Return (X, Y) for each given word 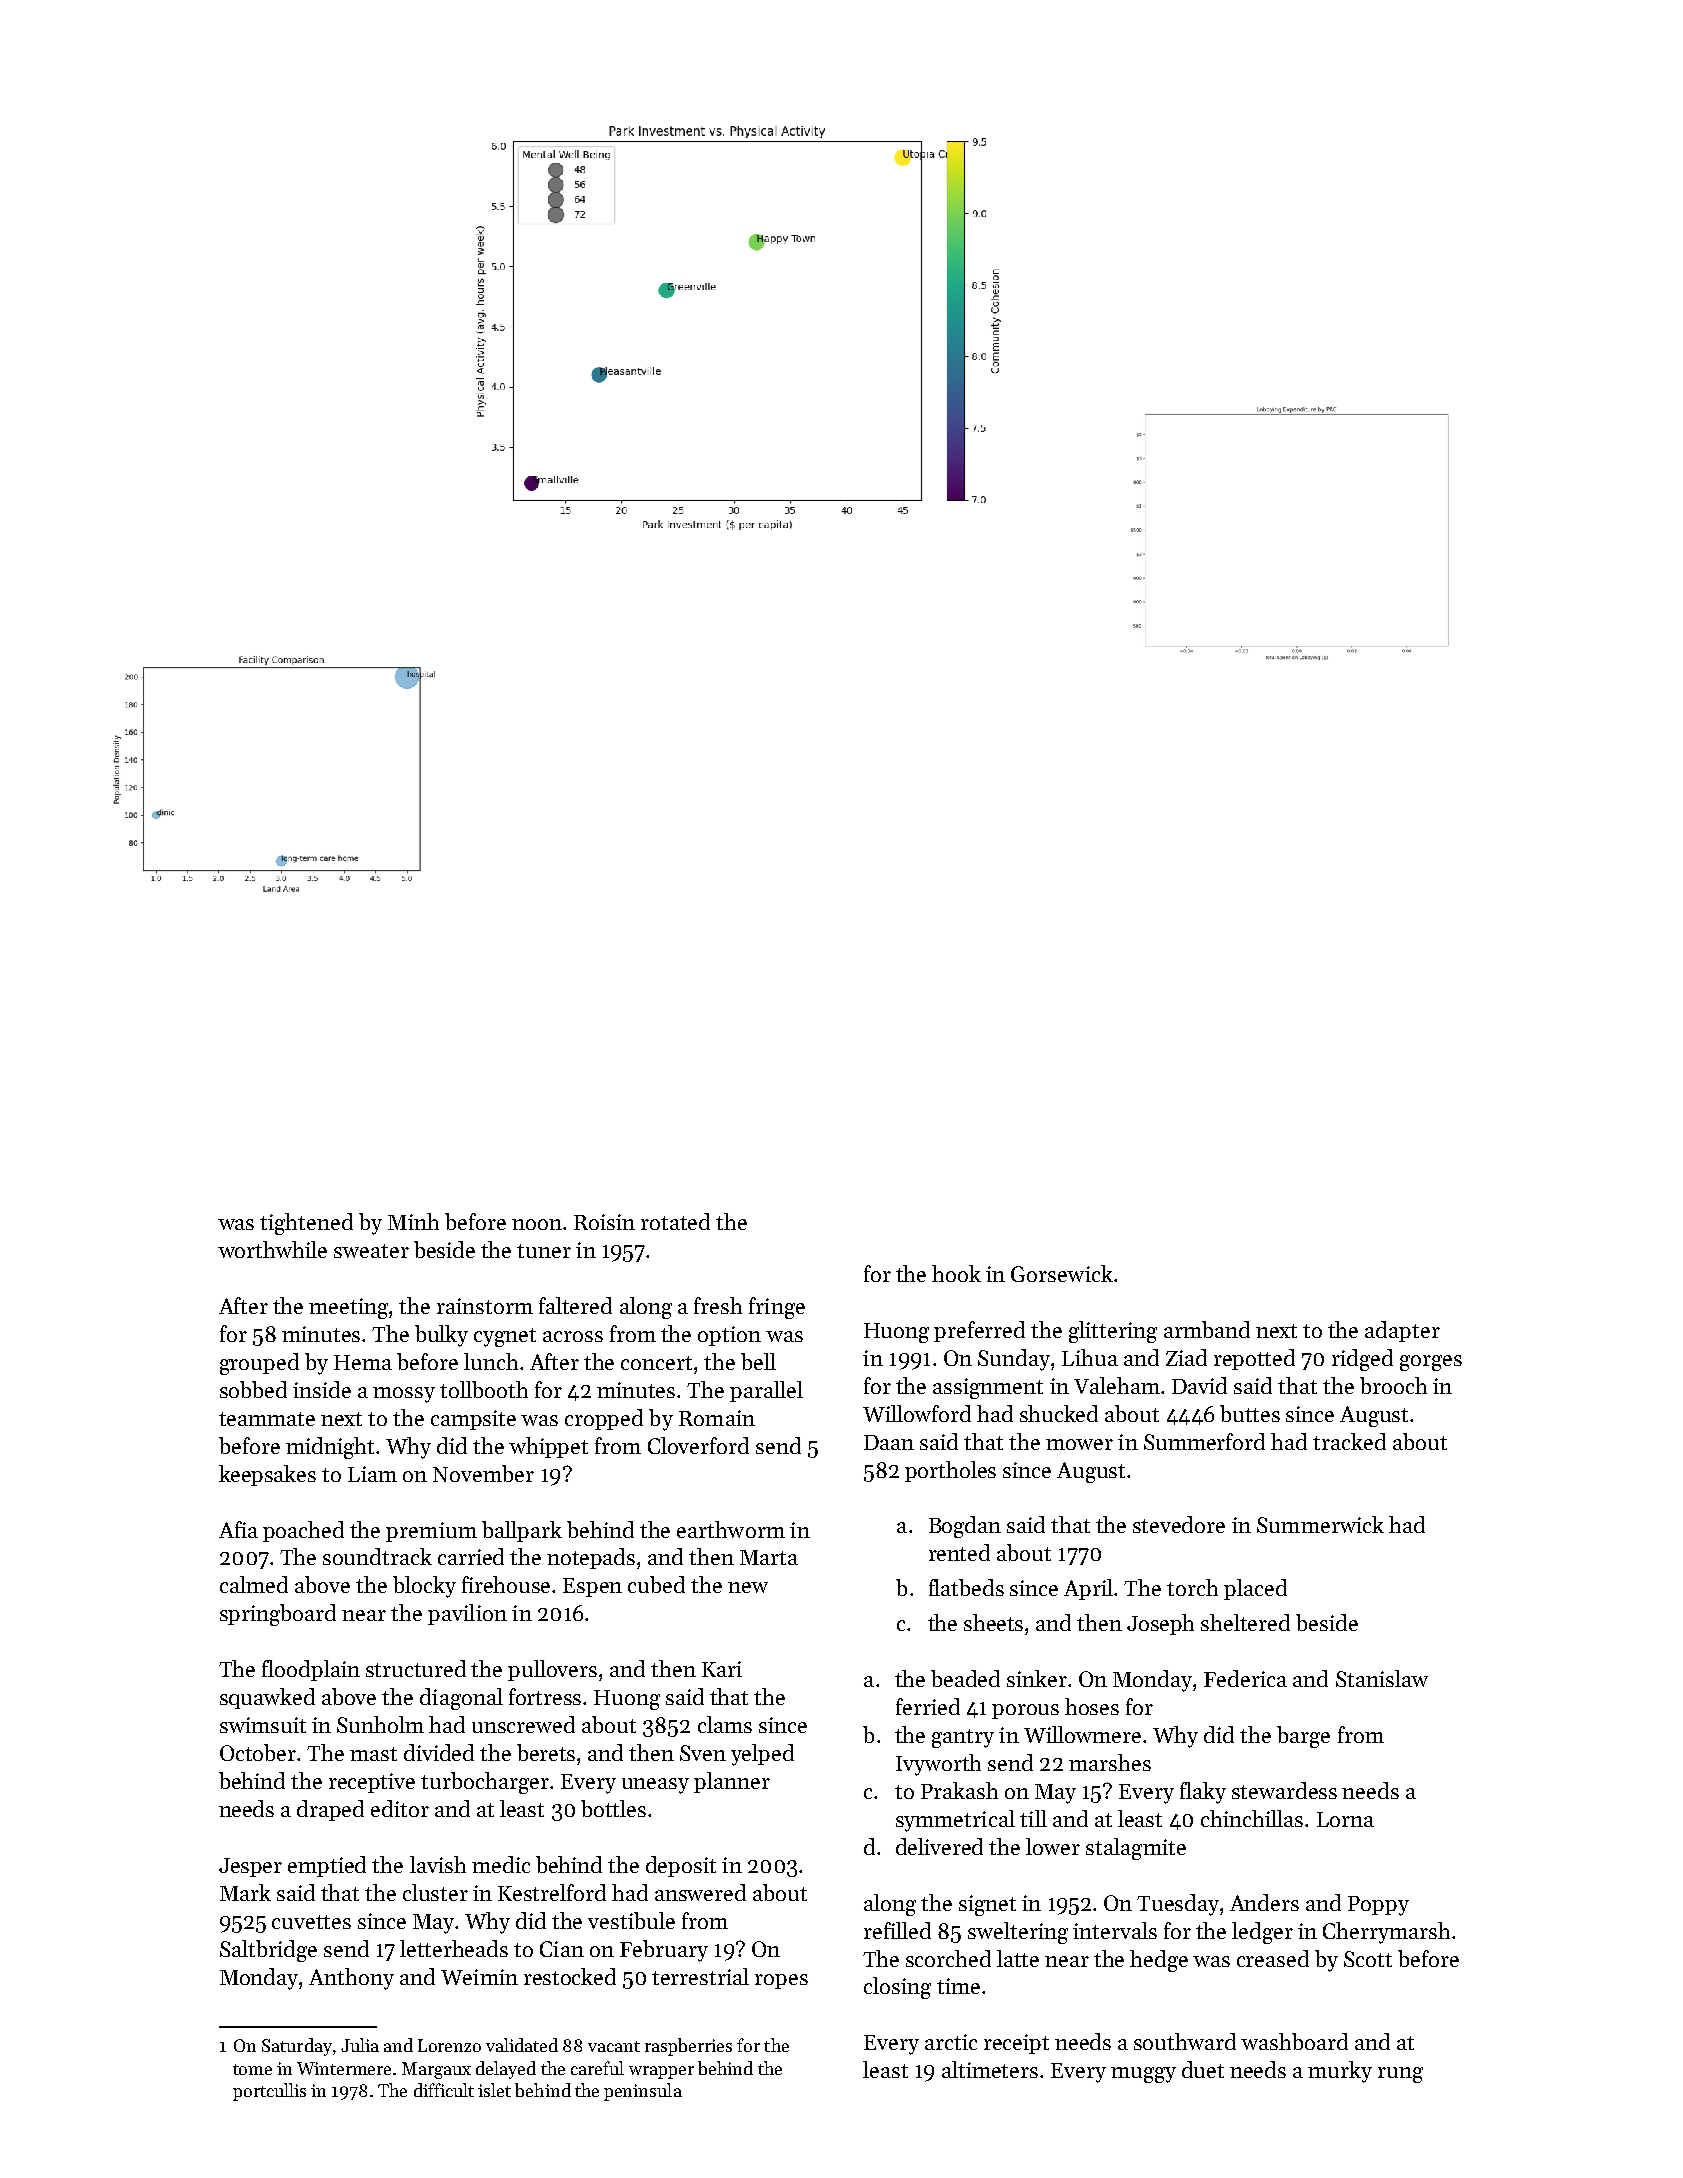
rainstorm (485, 1306)
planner (732, 1782)
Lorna (1345, 1819)
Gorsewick (1062, 1273)
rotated (675, 1221)
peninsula (643, 2092)
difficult (444, 2090)
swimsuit (263, 1725)
